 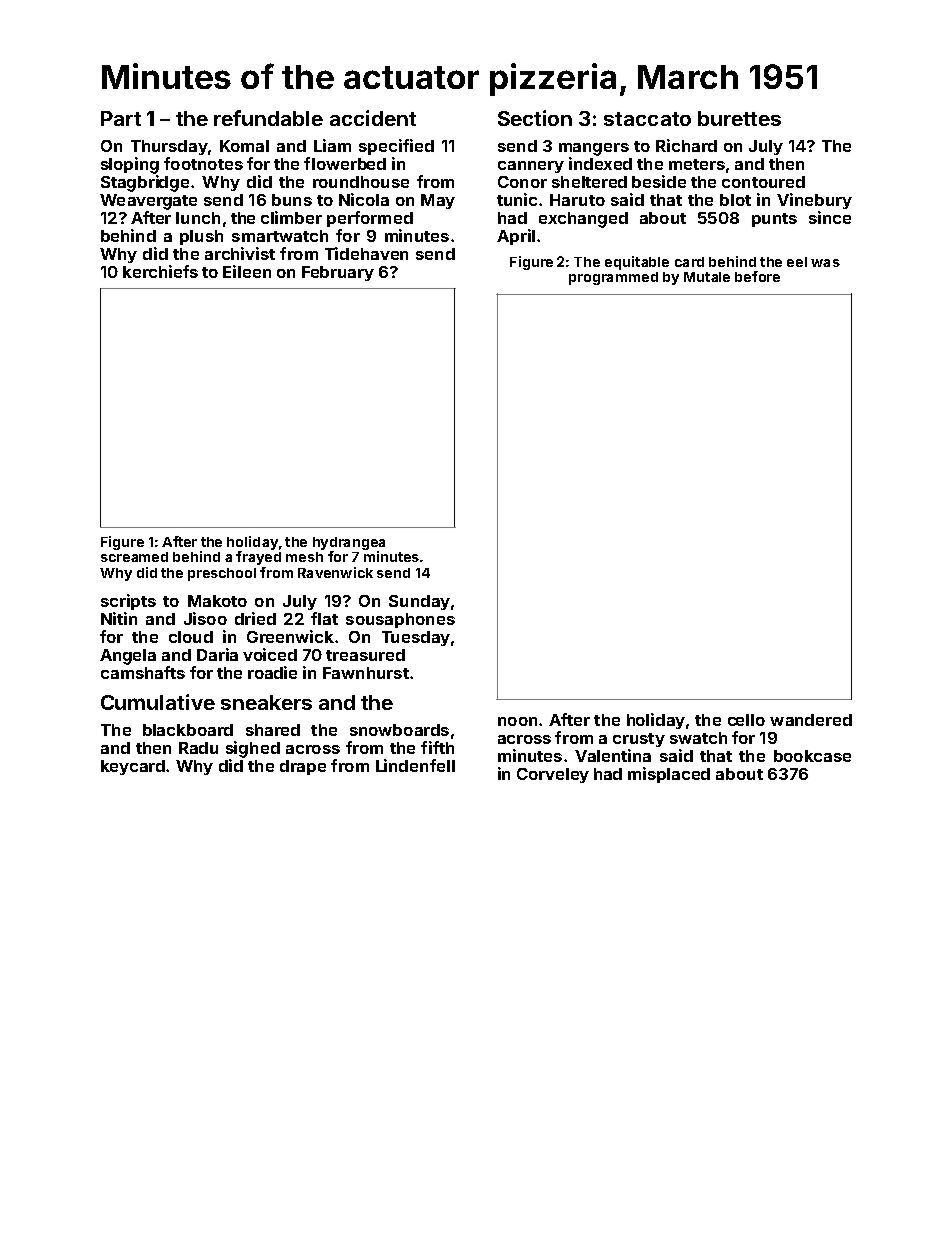 What do you see at coordinates (613, 278) in the page?
I see `programmed` at bounding box center [613, 278].
